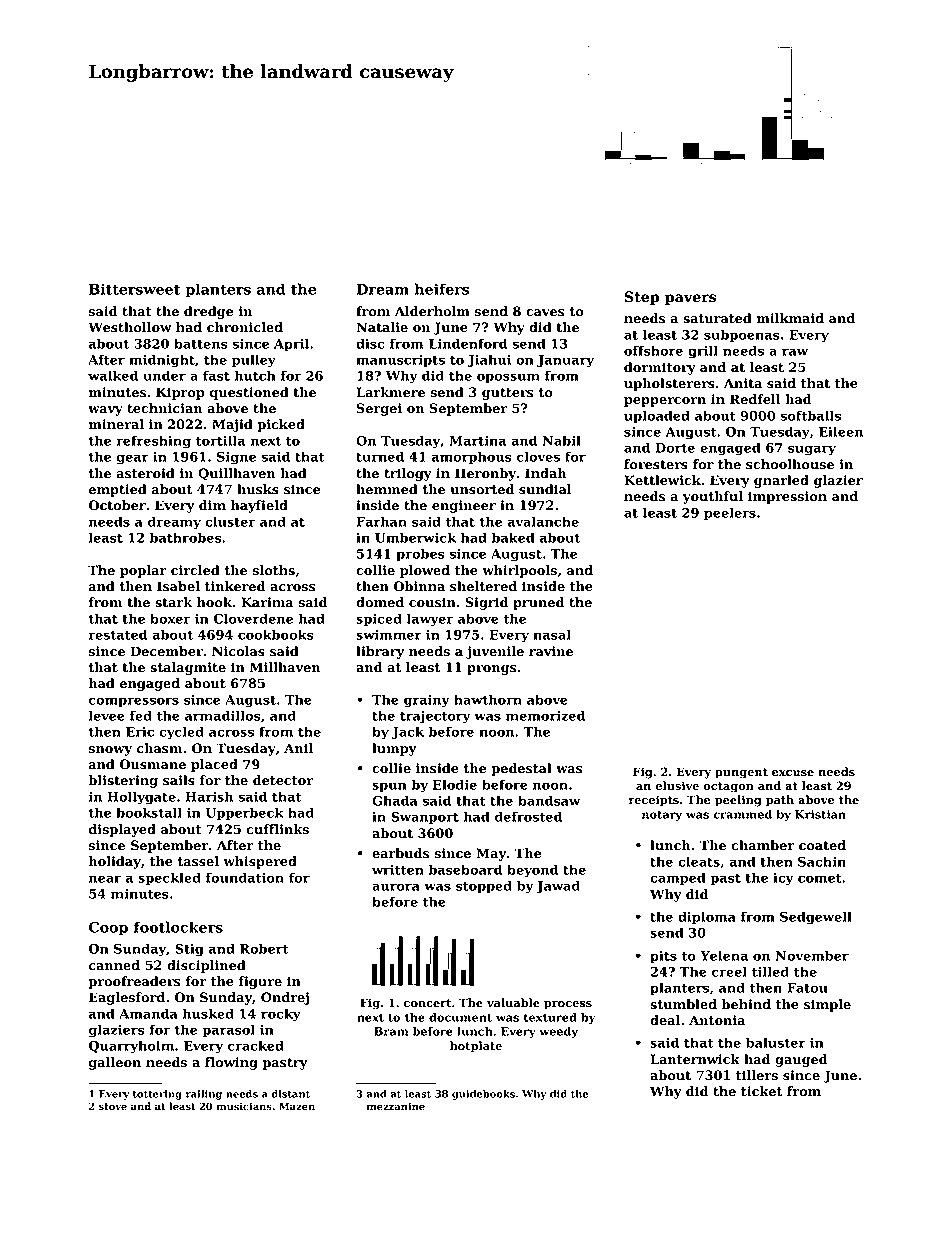 The height and width of the image is (1233, 952). I want to click on Step, so click(642, 298).
